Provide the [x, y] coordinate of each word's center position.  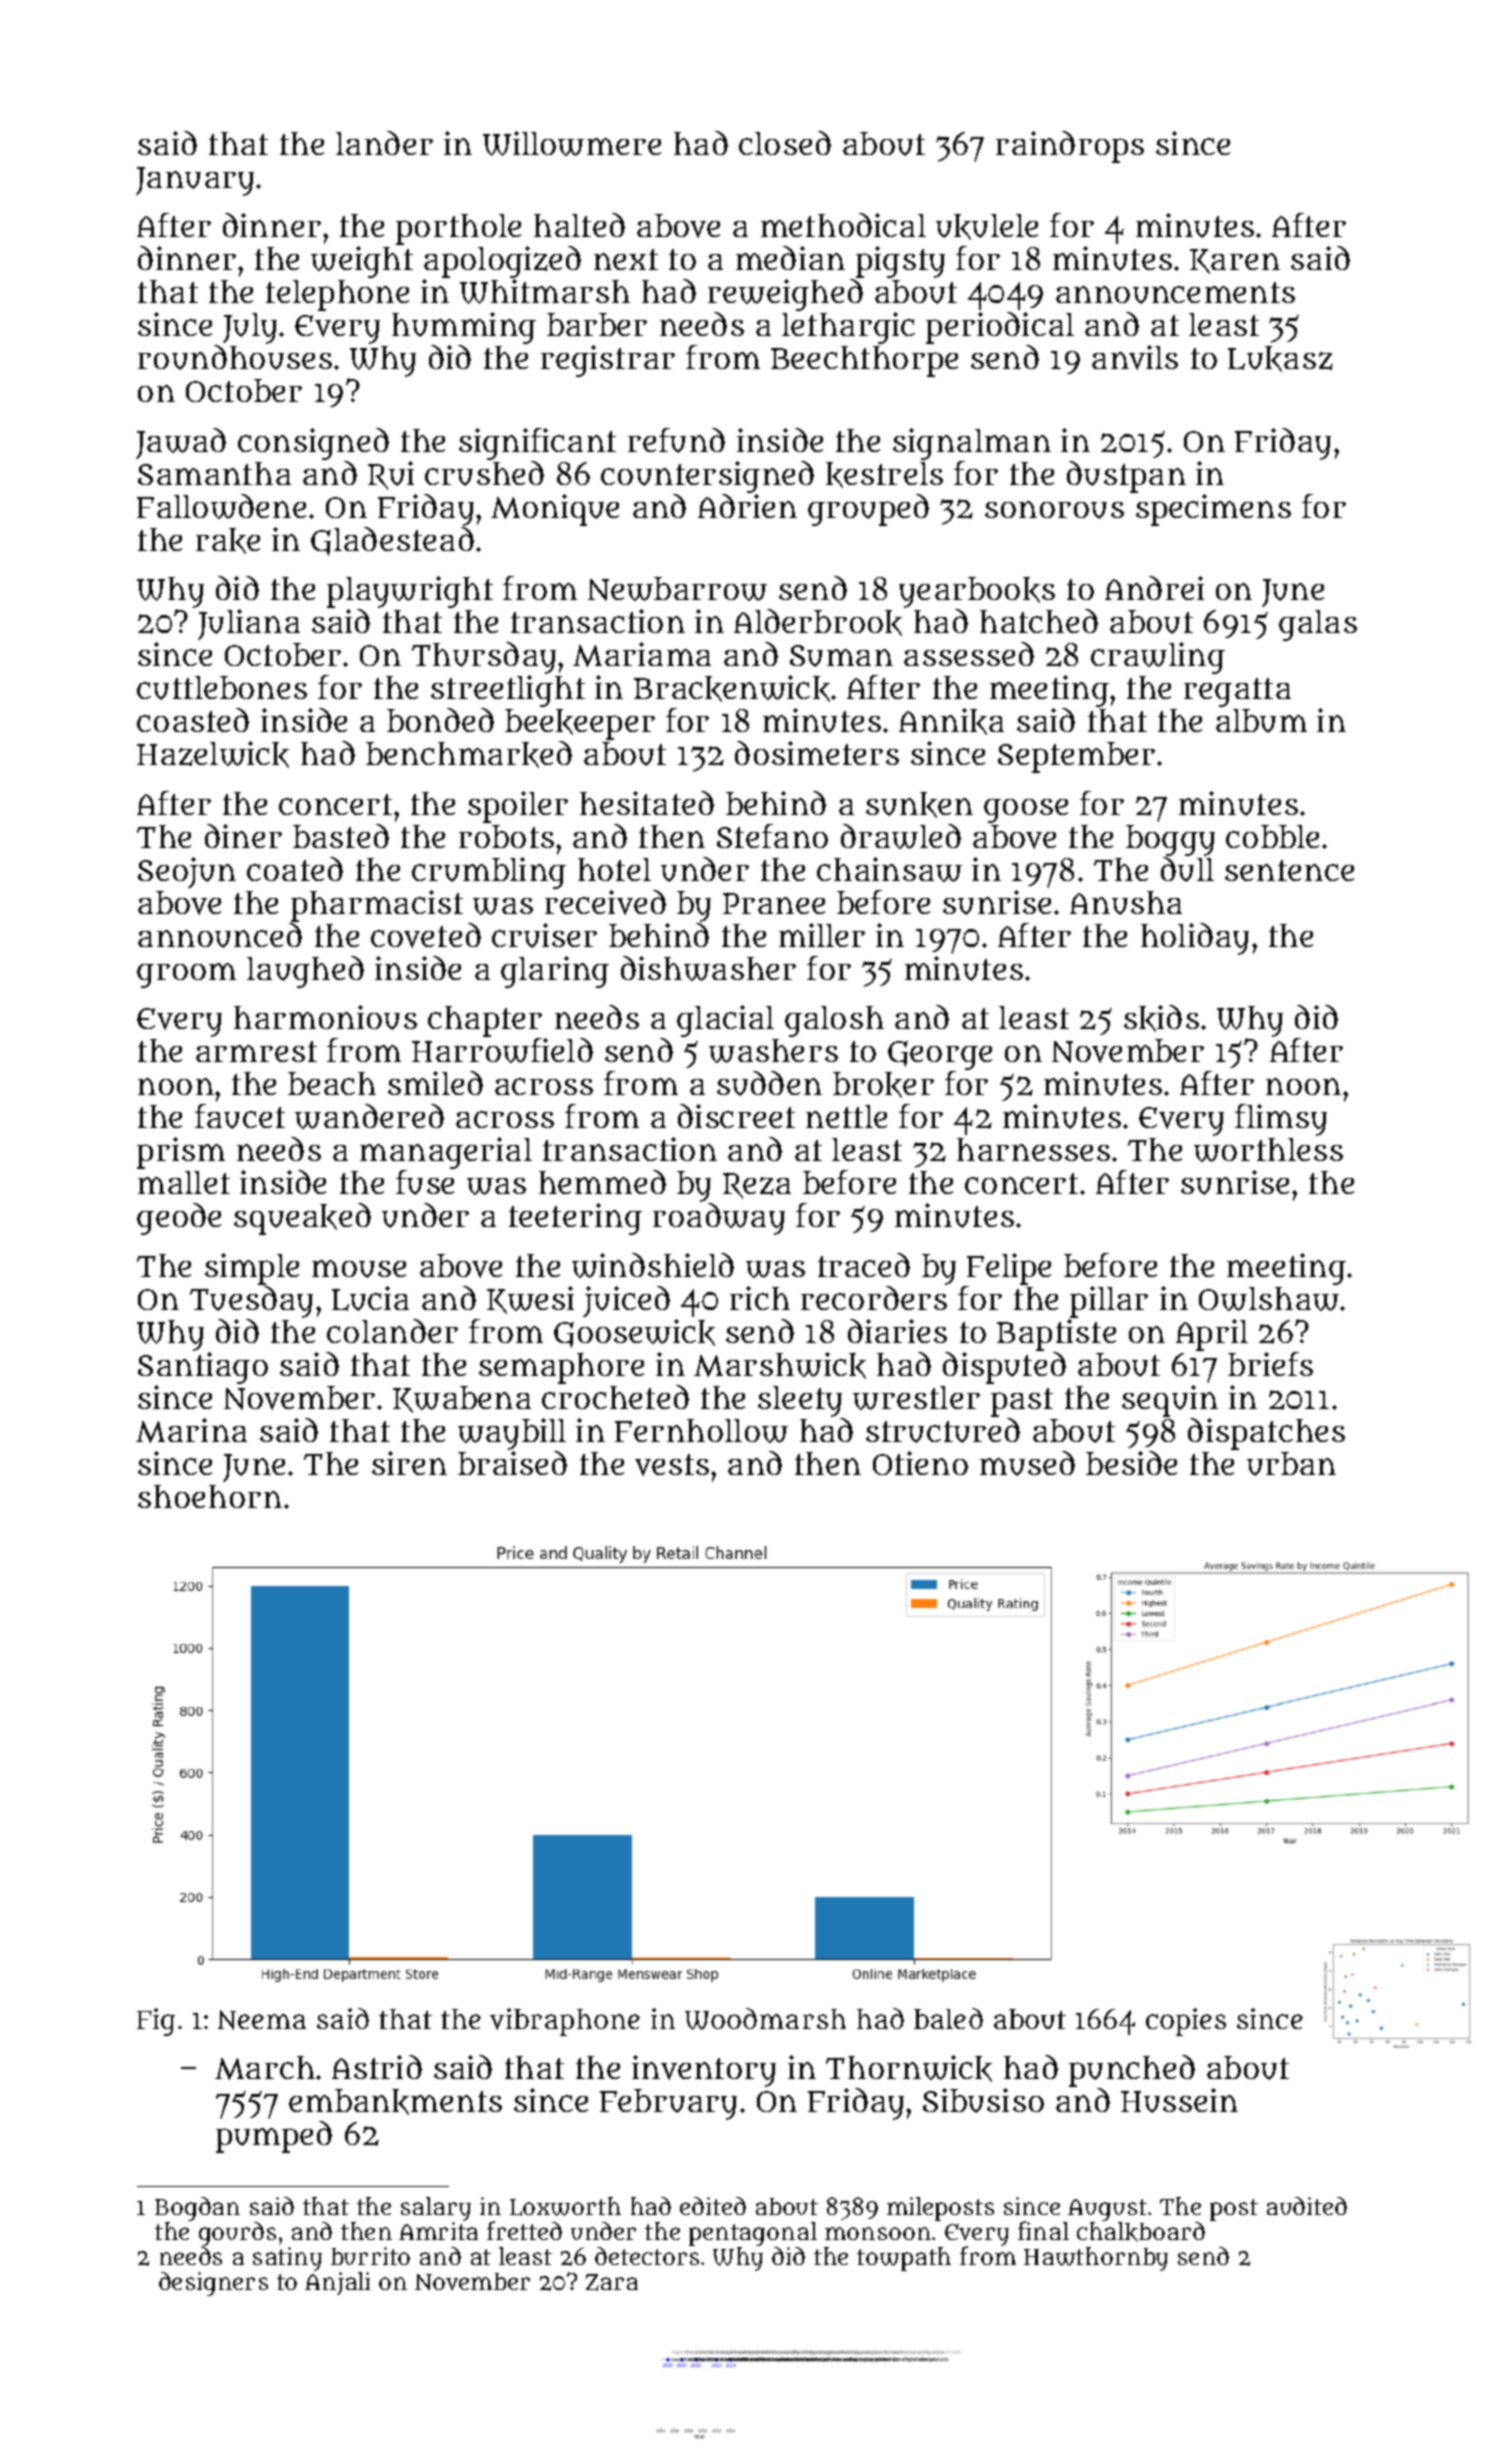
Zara [612, 2282]
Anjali [337, 2283]
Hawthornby [1096, 2259]
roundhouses [235, 357]
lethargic [848, 328]
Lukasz [1280, 359]
